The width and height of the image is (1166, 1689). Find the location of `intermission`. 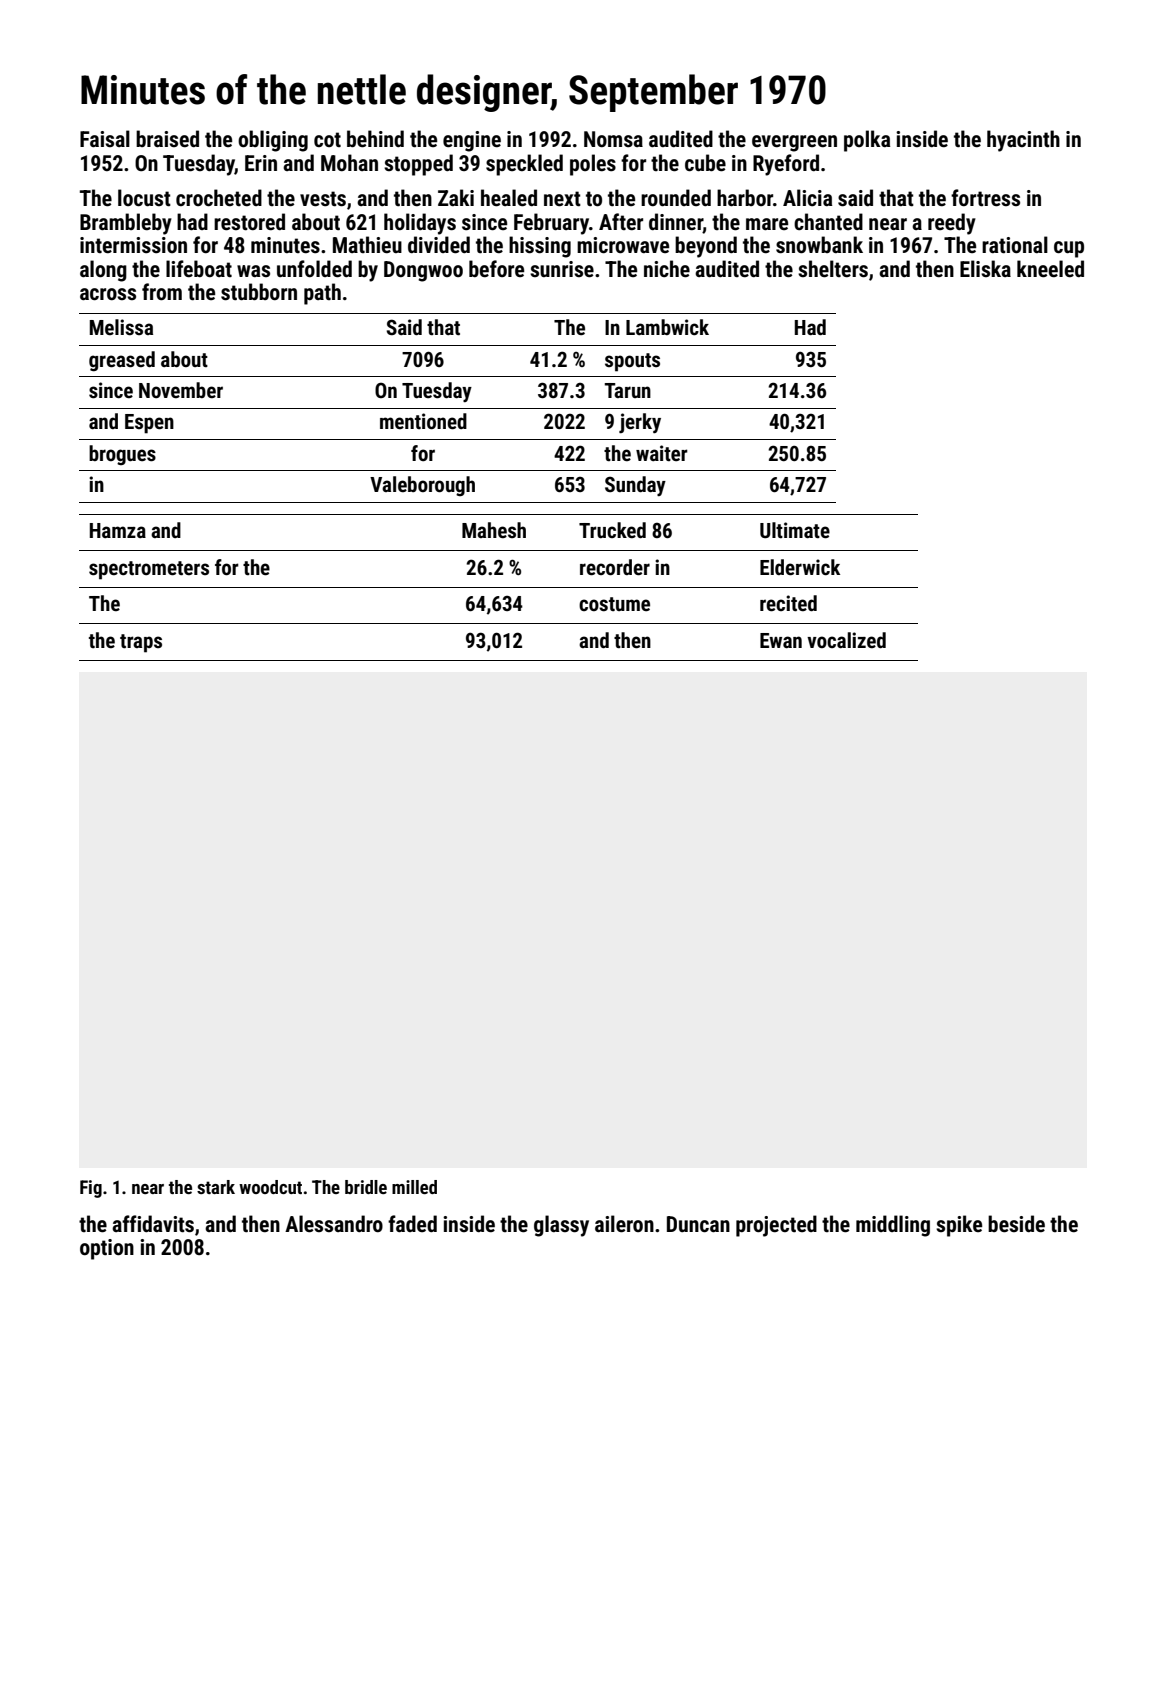

intermission is located at coordinates (133, 245).
